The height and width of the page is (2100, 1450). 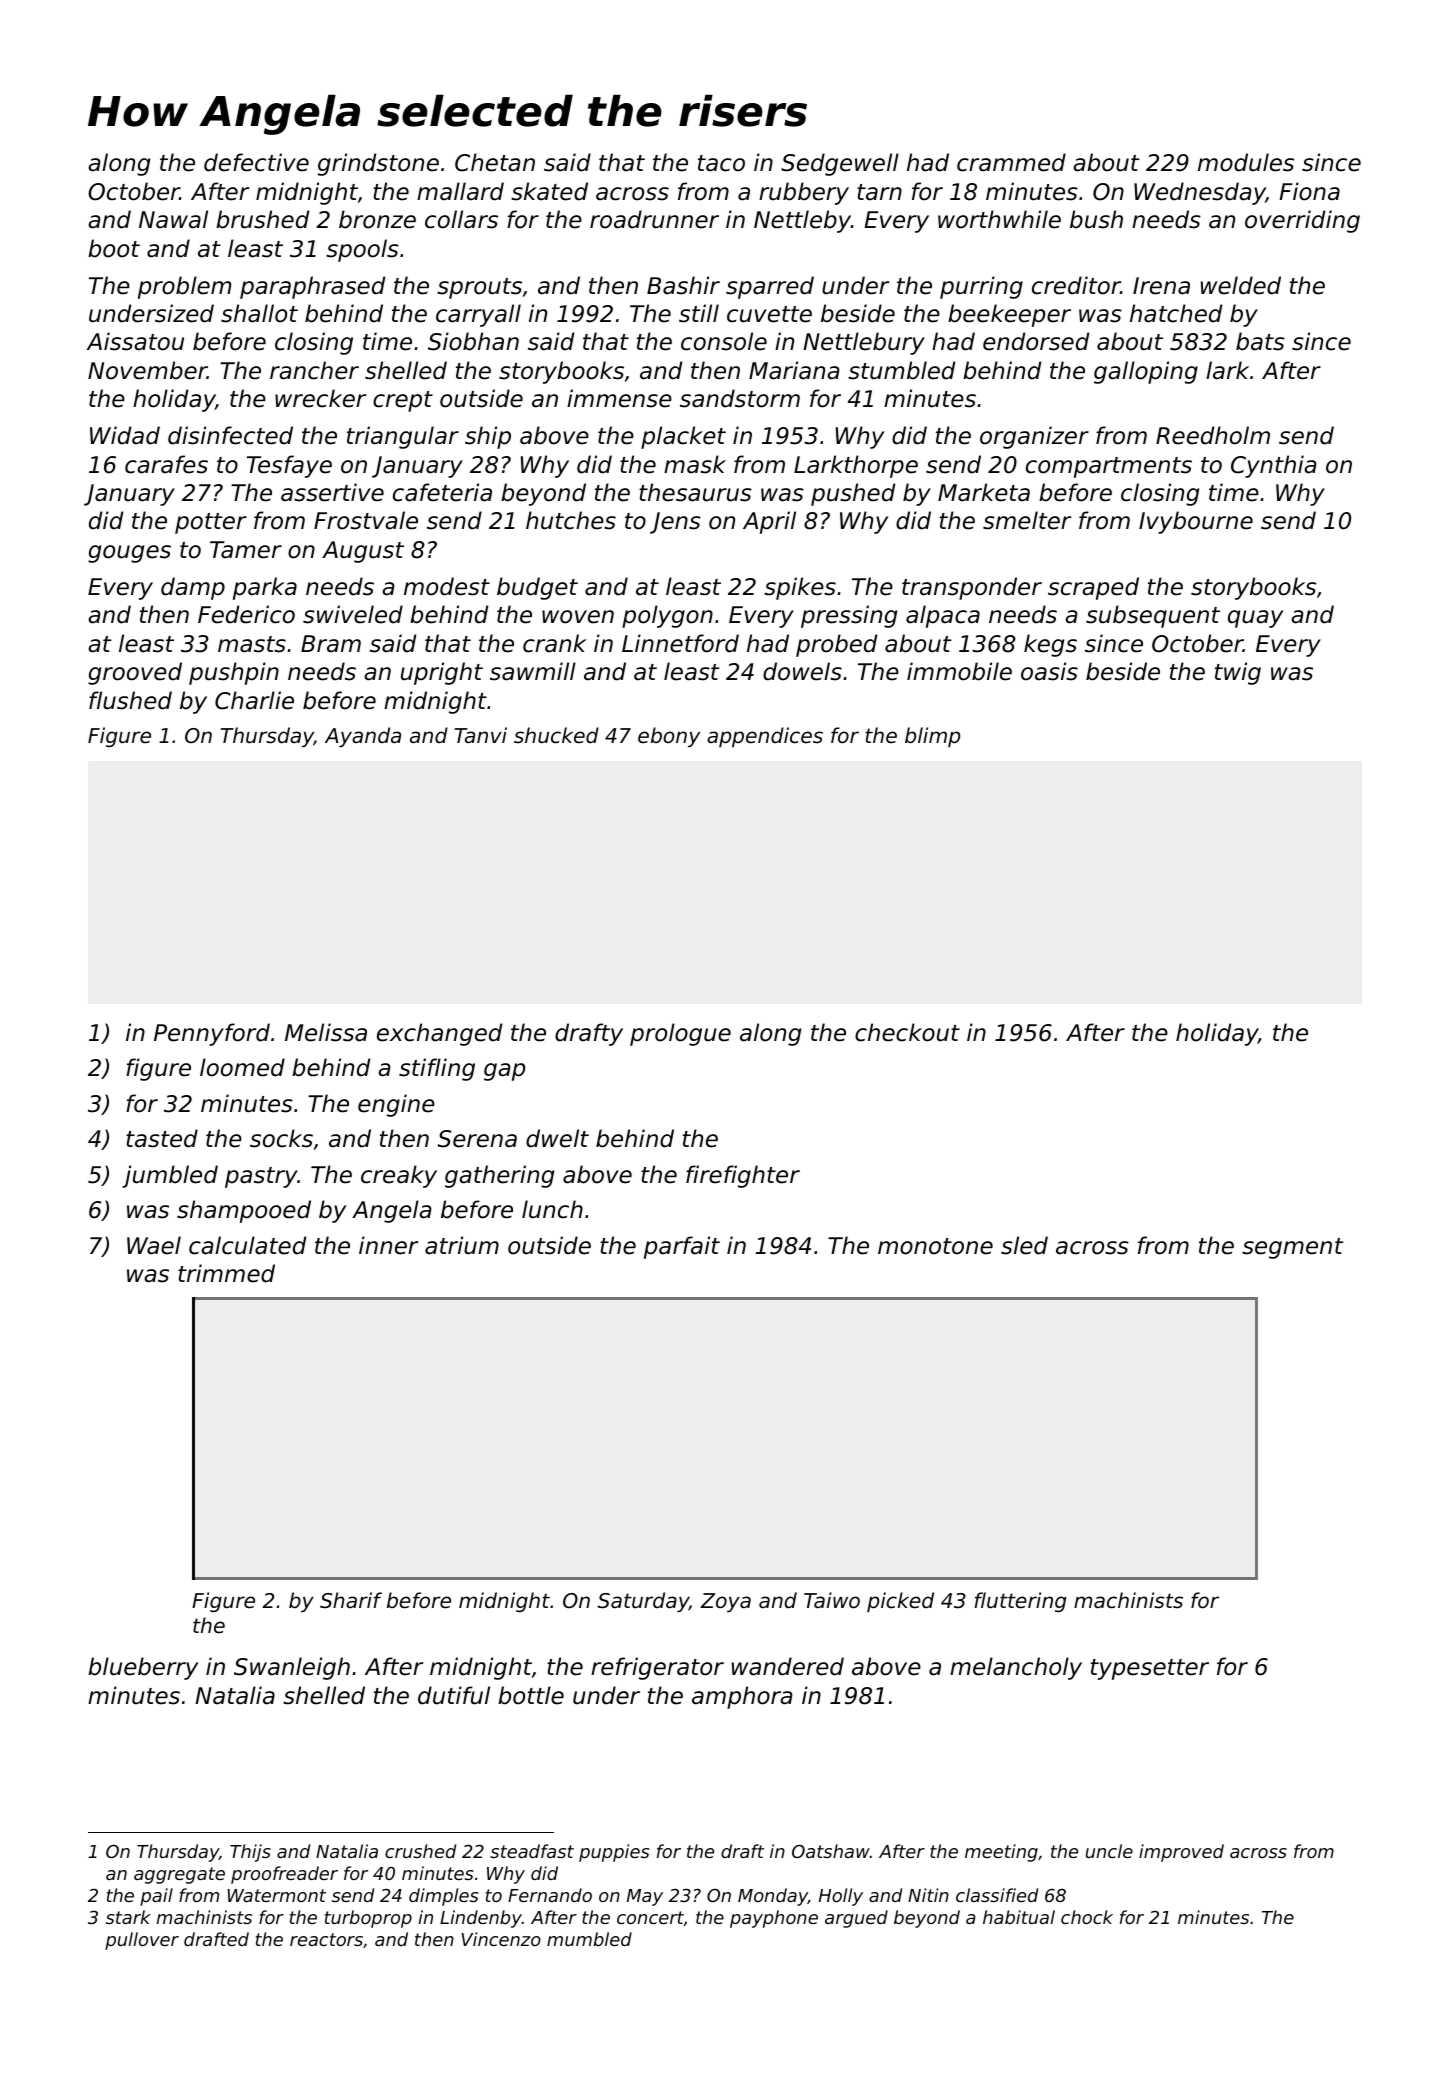 What do you see at coordinates (680, 1034) in the page?
I see `prologue` at bounding box center [680, 1034].
